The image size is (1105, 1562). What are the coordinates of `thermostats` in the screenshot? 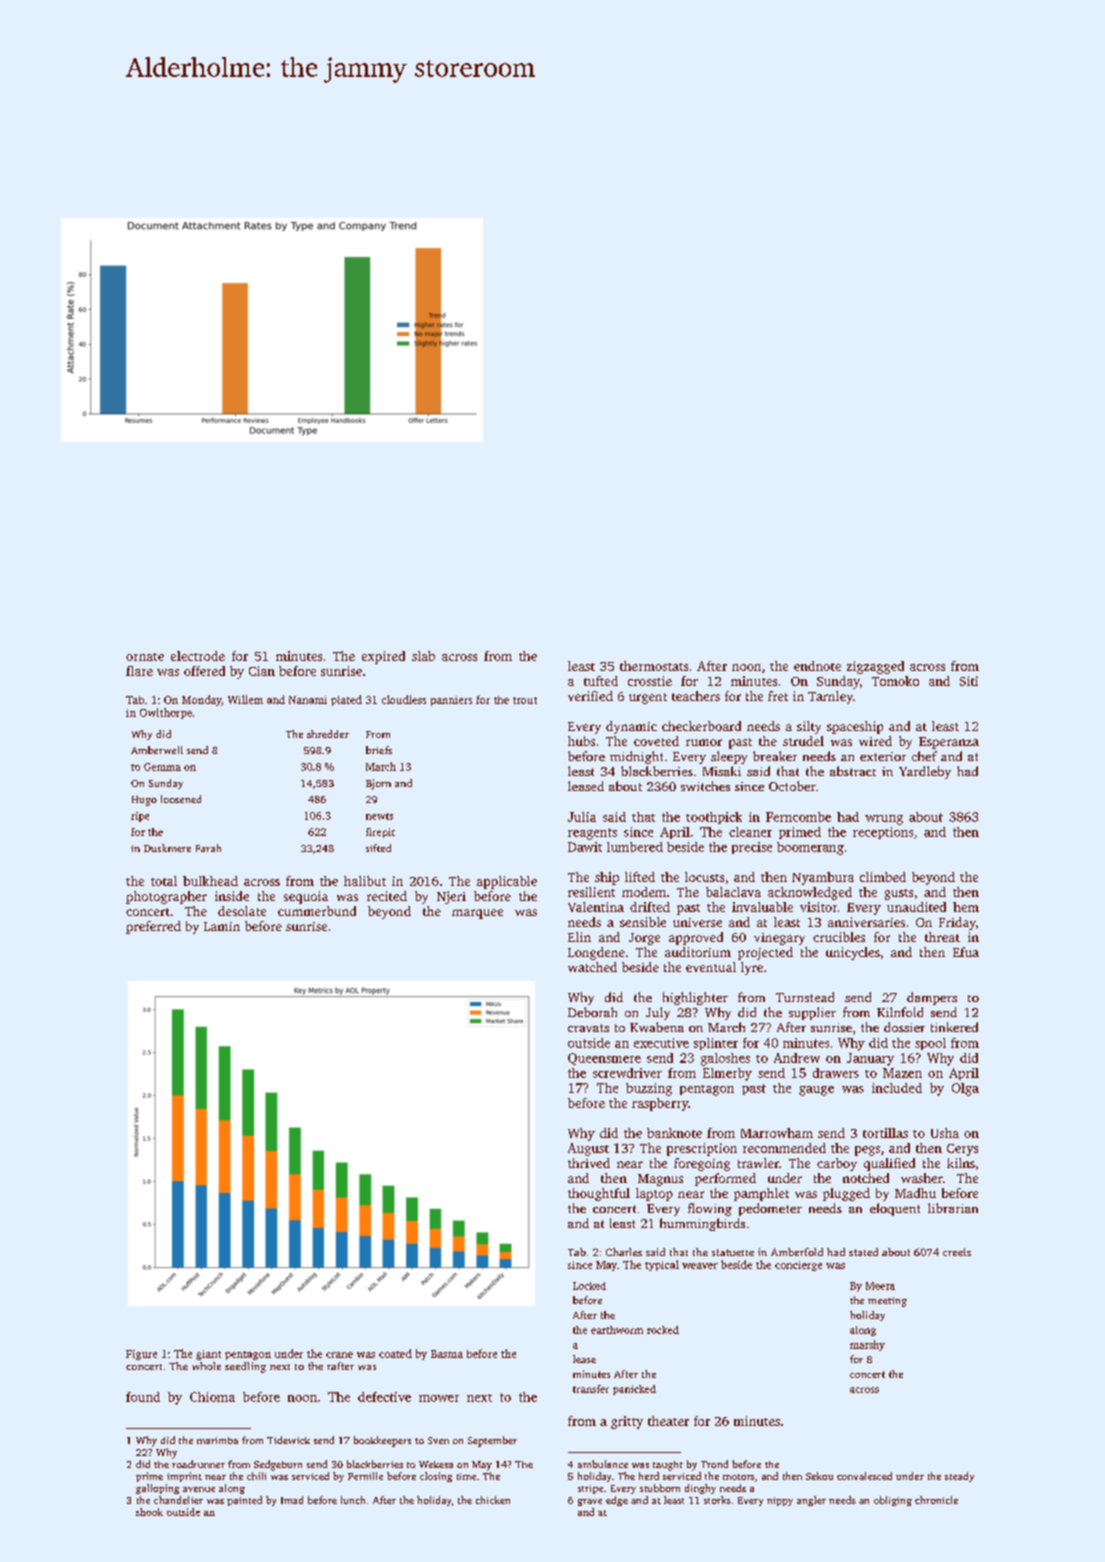 It's located at (654, 666).
